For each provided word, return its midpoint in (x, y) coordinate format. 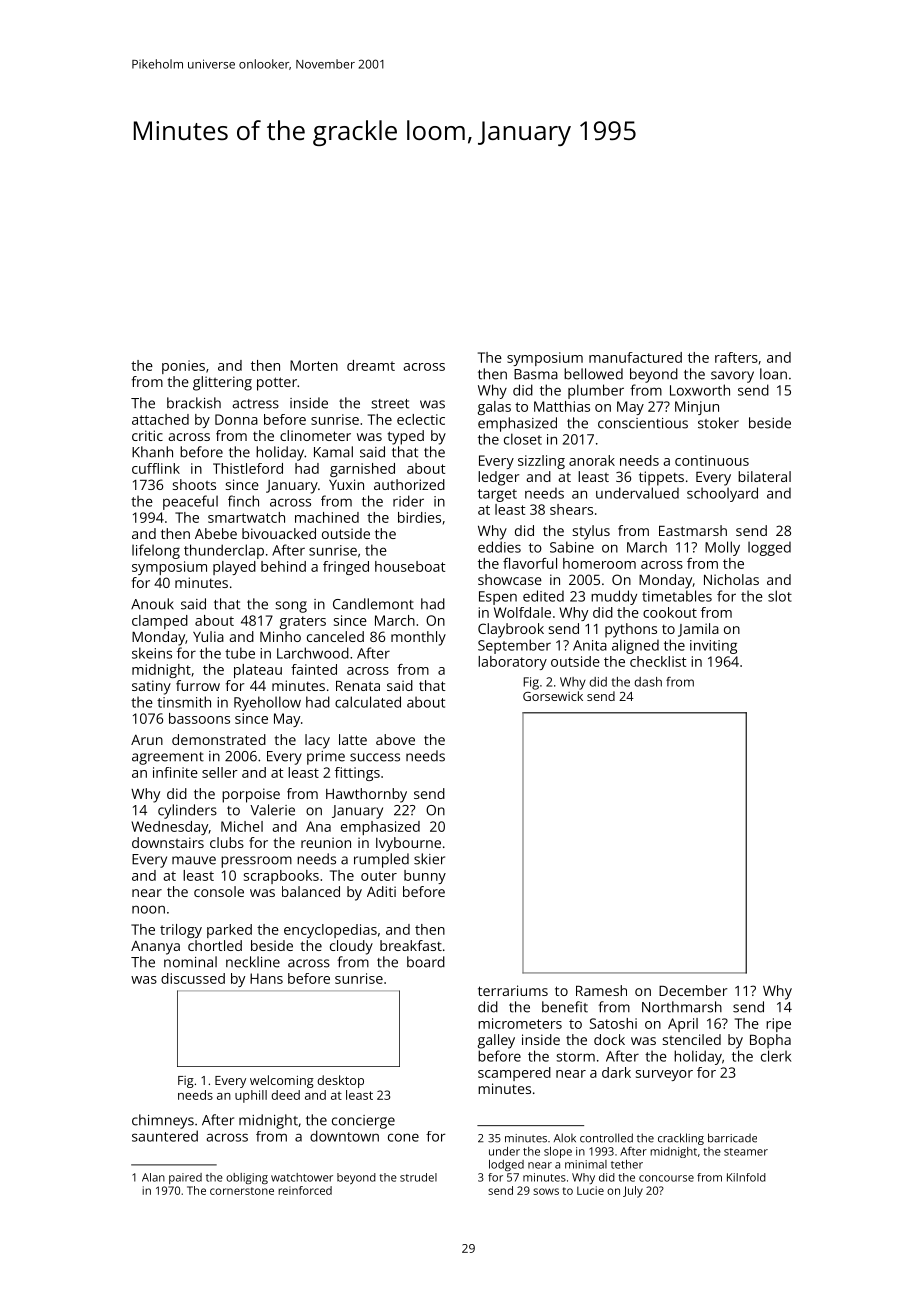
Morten (314, 365)
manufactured (635, 357)
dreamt (371, 365)
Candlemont (373, 604)
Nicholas (731, 579)
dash (648, 682)
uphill (251, 1096)
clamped (160, 622)
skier (429, 859)
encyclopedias (330, 931)
